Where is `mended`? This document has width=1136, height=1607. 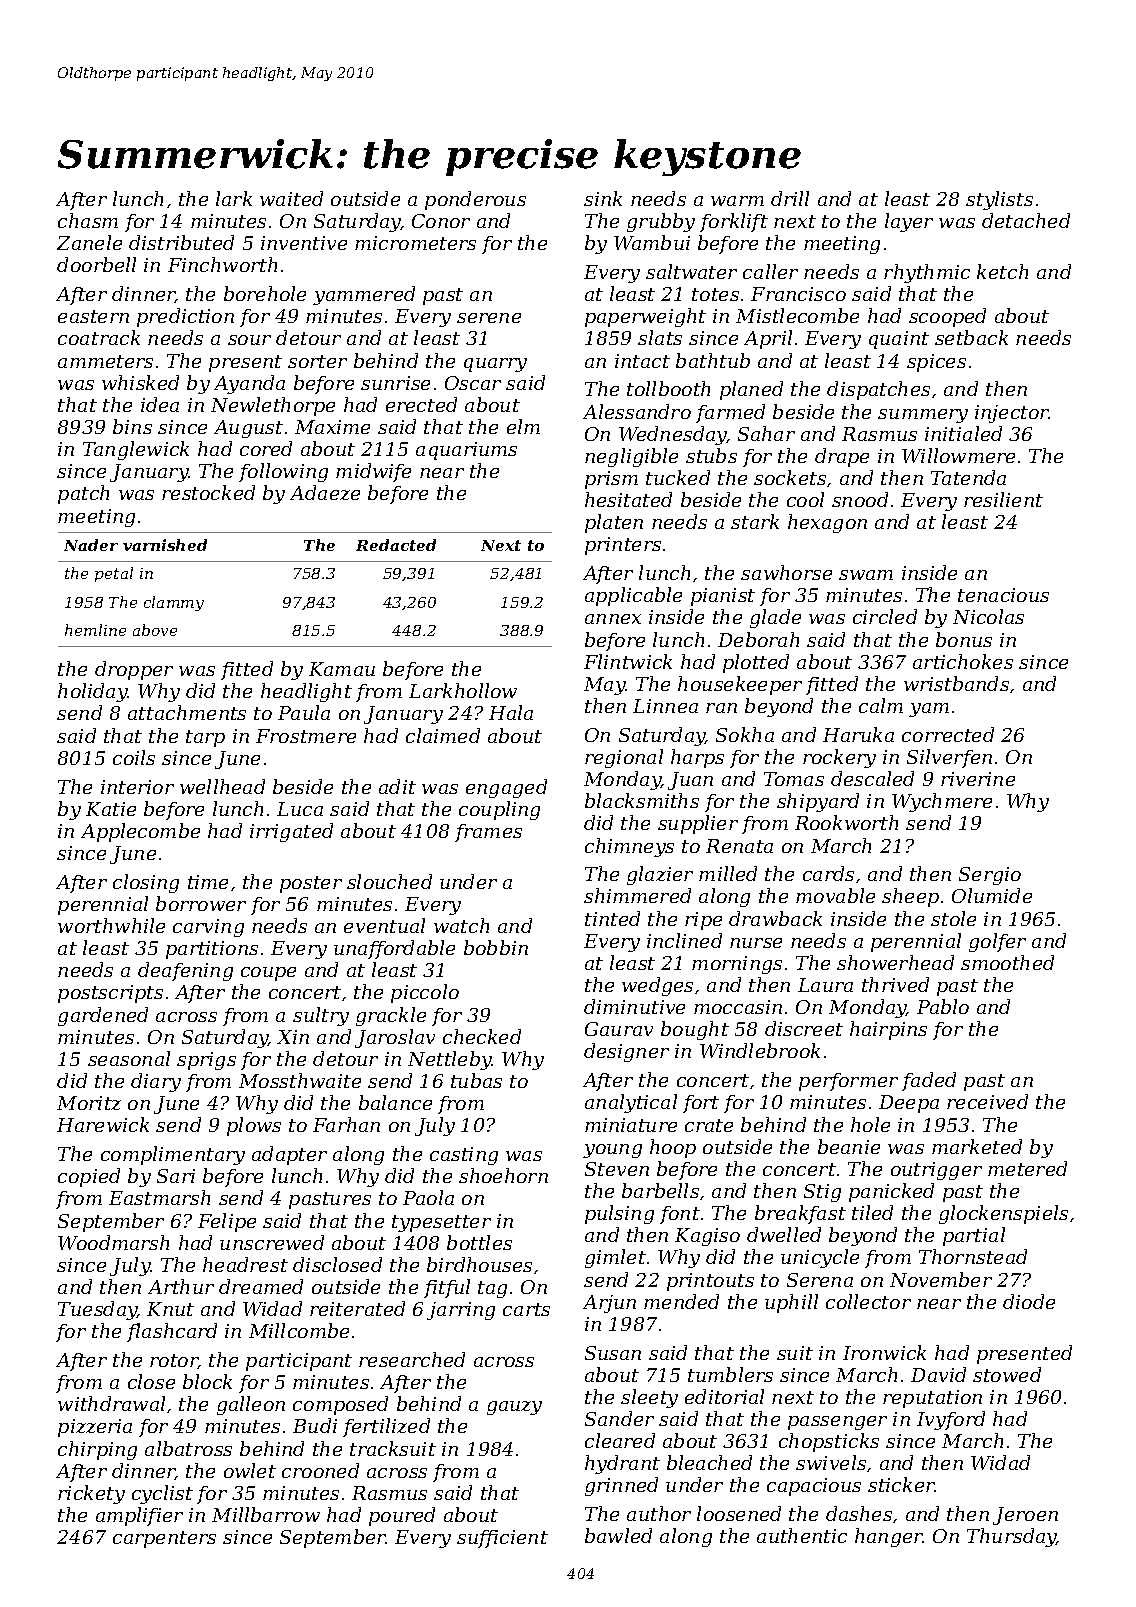
mended is located at coordinates (681, 1301).
